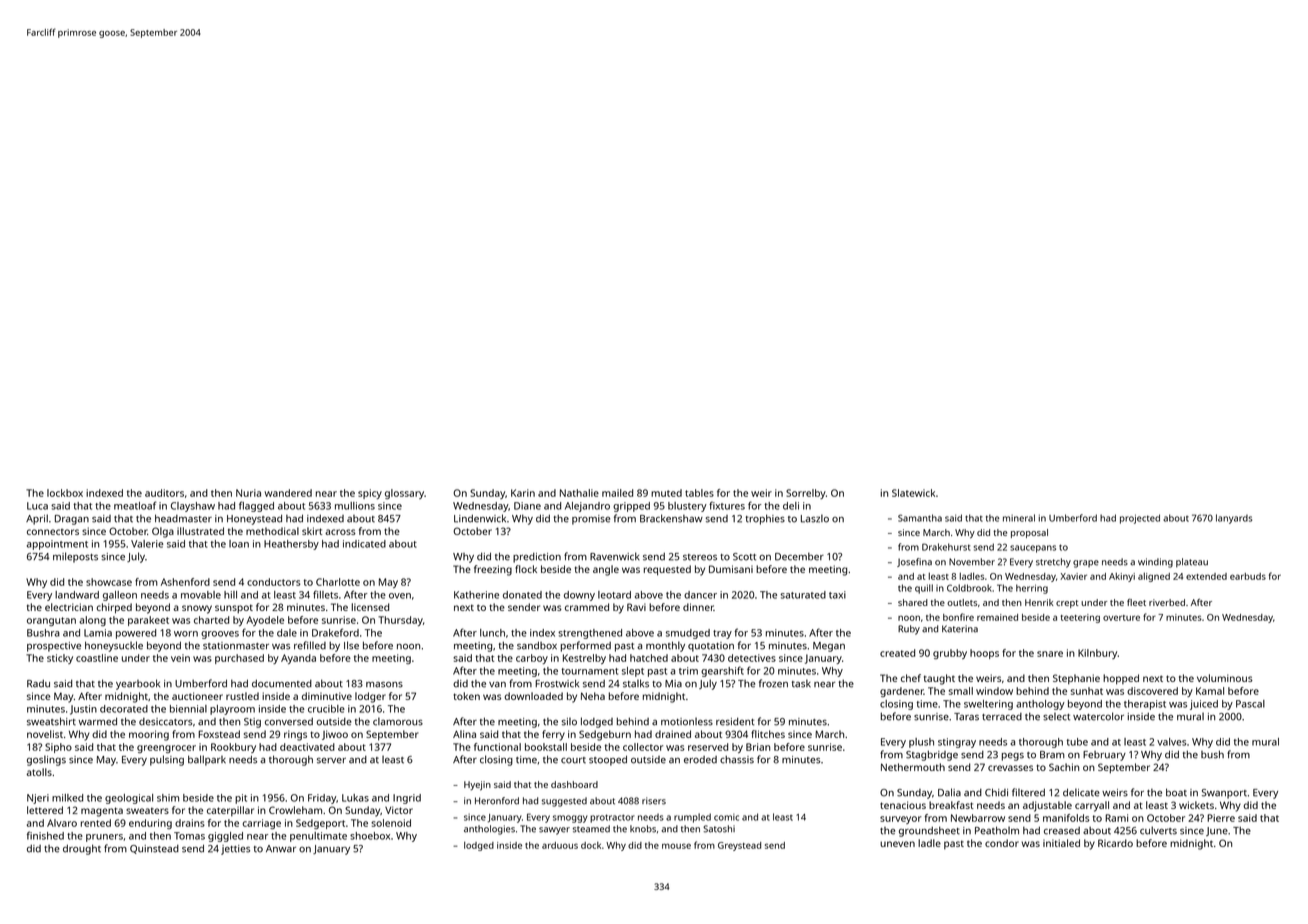 The height and width of the screenshot is (924, 1308). What do you see at coordinates (464, 734) in the screenshot?
I see `Alina` at bounding box center [464, 734].
